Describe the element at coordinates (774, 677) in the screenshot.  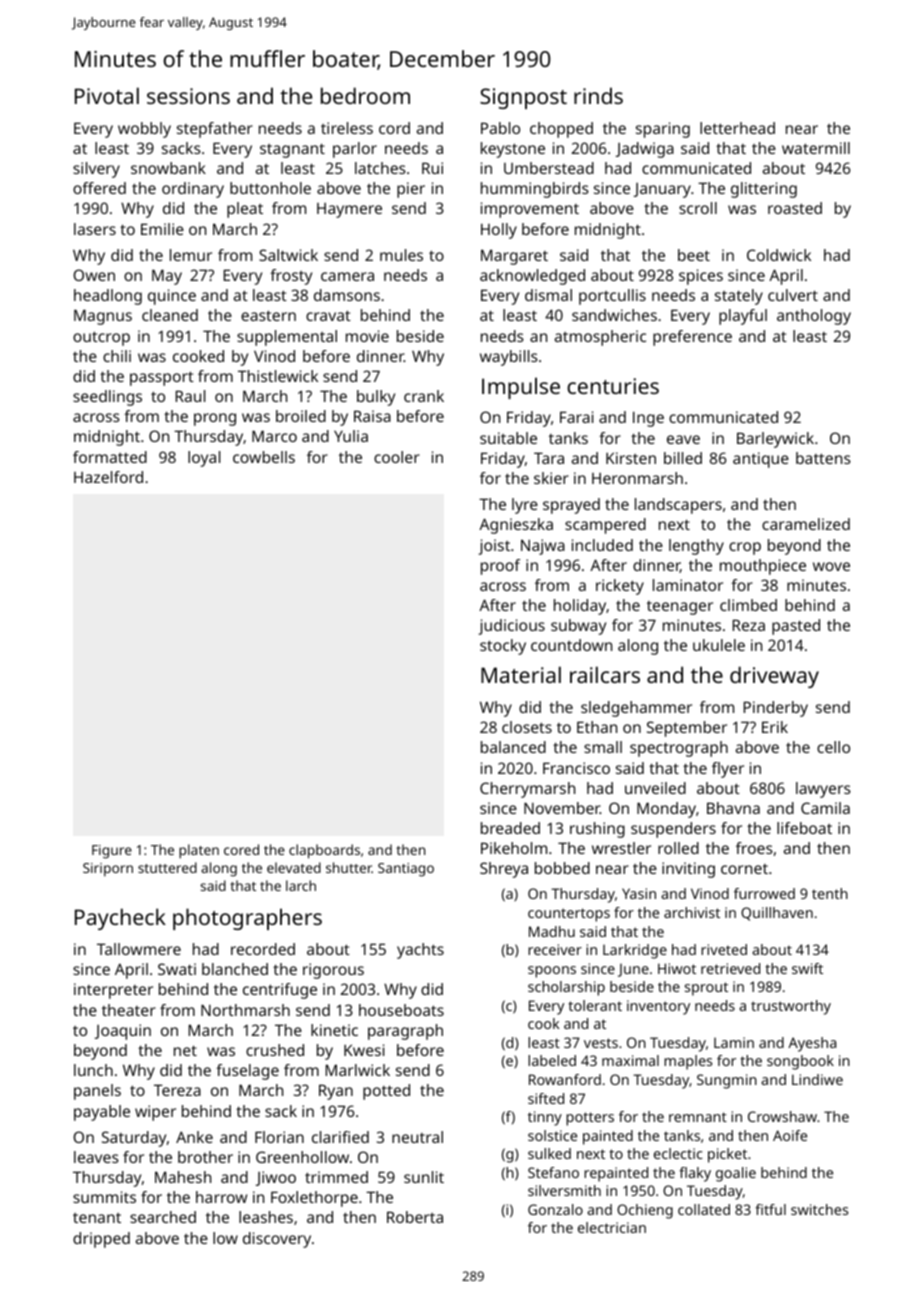
I see `driveway` at that location.
